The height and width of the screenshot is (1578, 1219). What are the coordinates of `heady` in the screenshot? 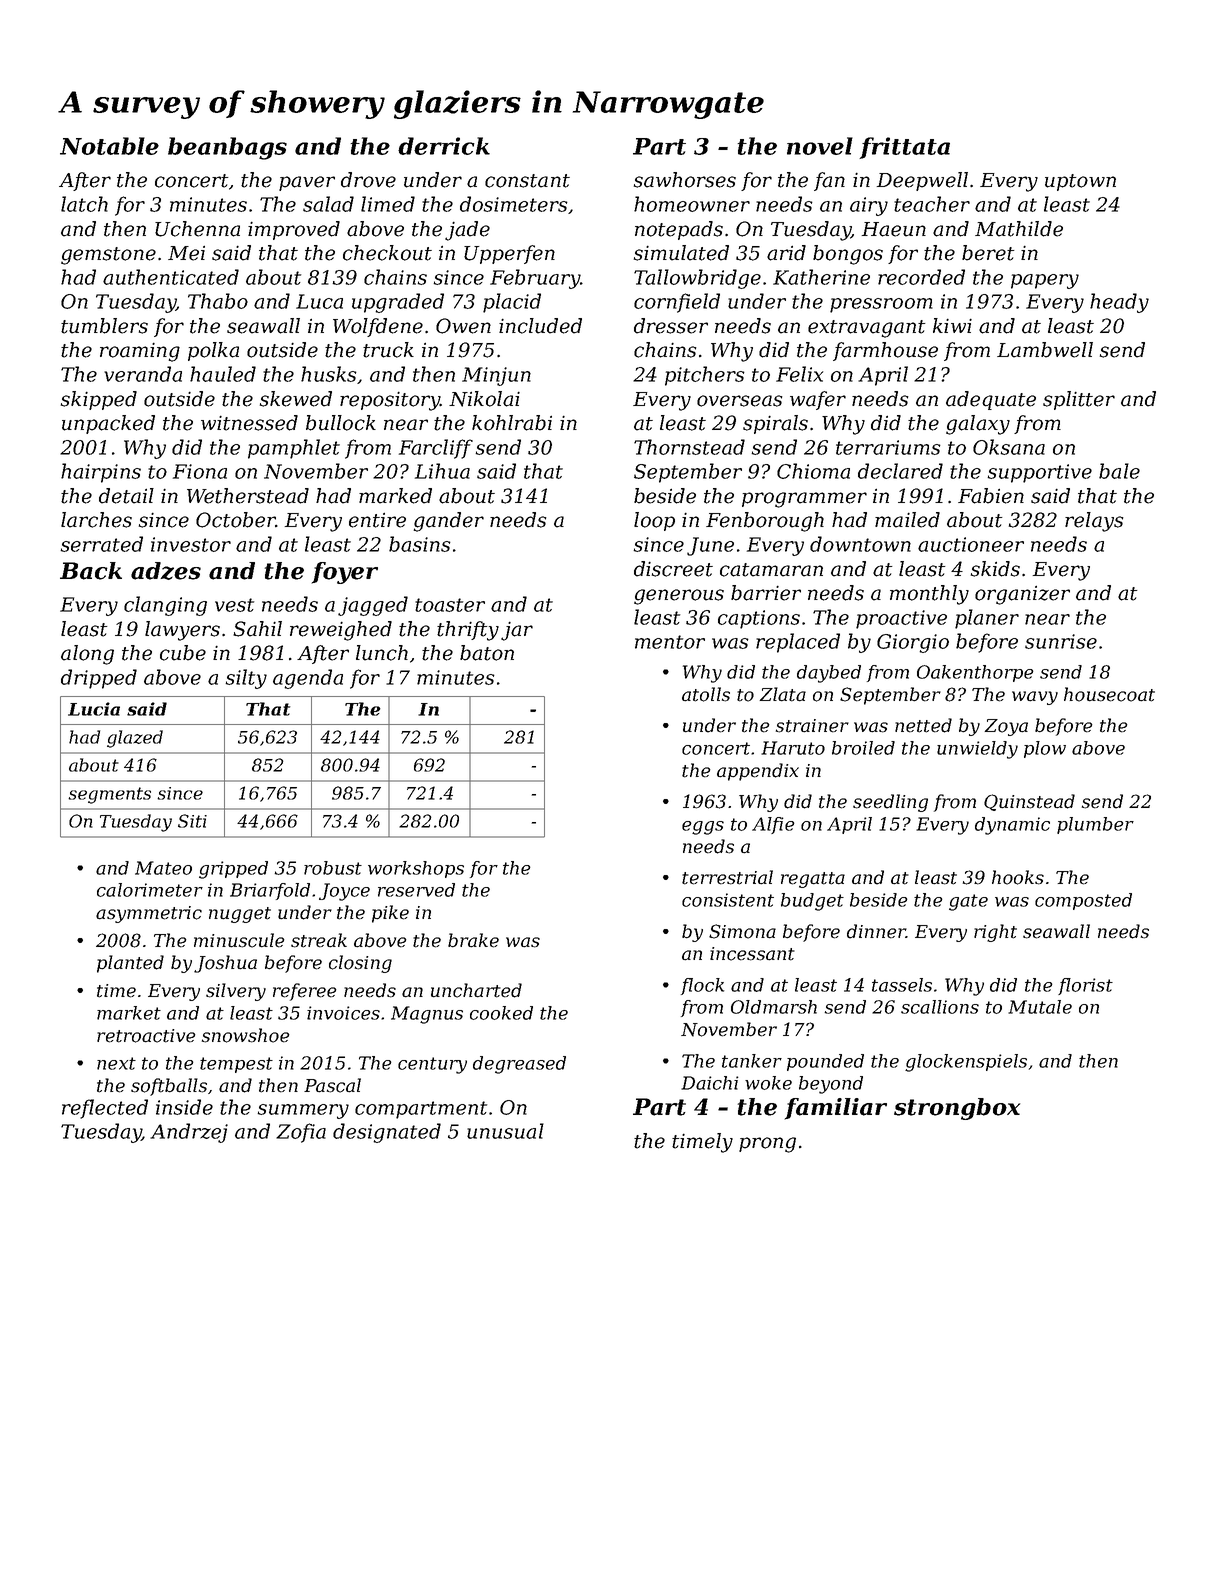 It's located at (1119, 303).
